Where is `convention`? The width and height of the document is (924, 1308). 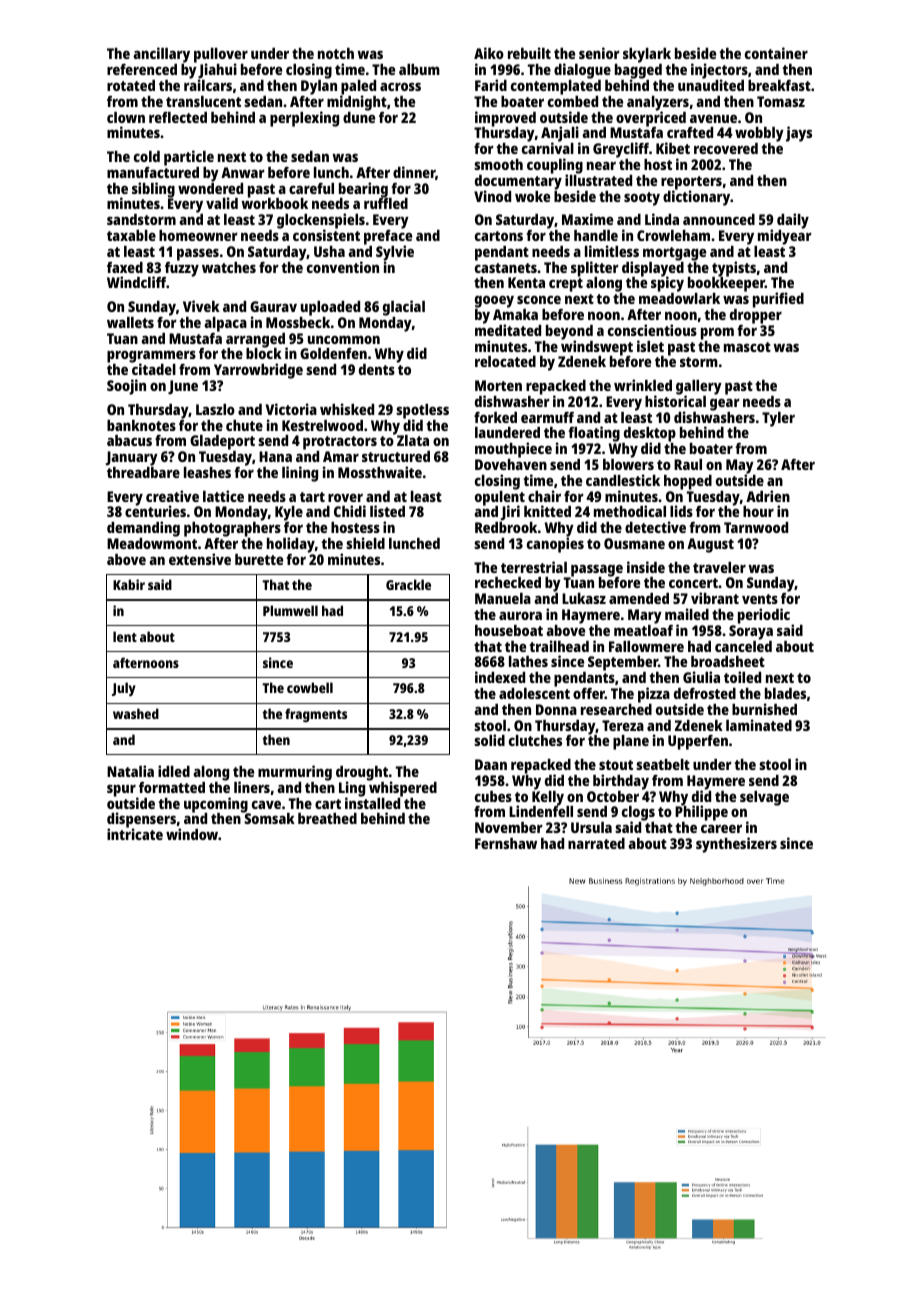 convention is located at coordinates (343, 267).
